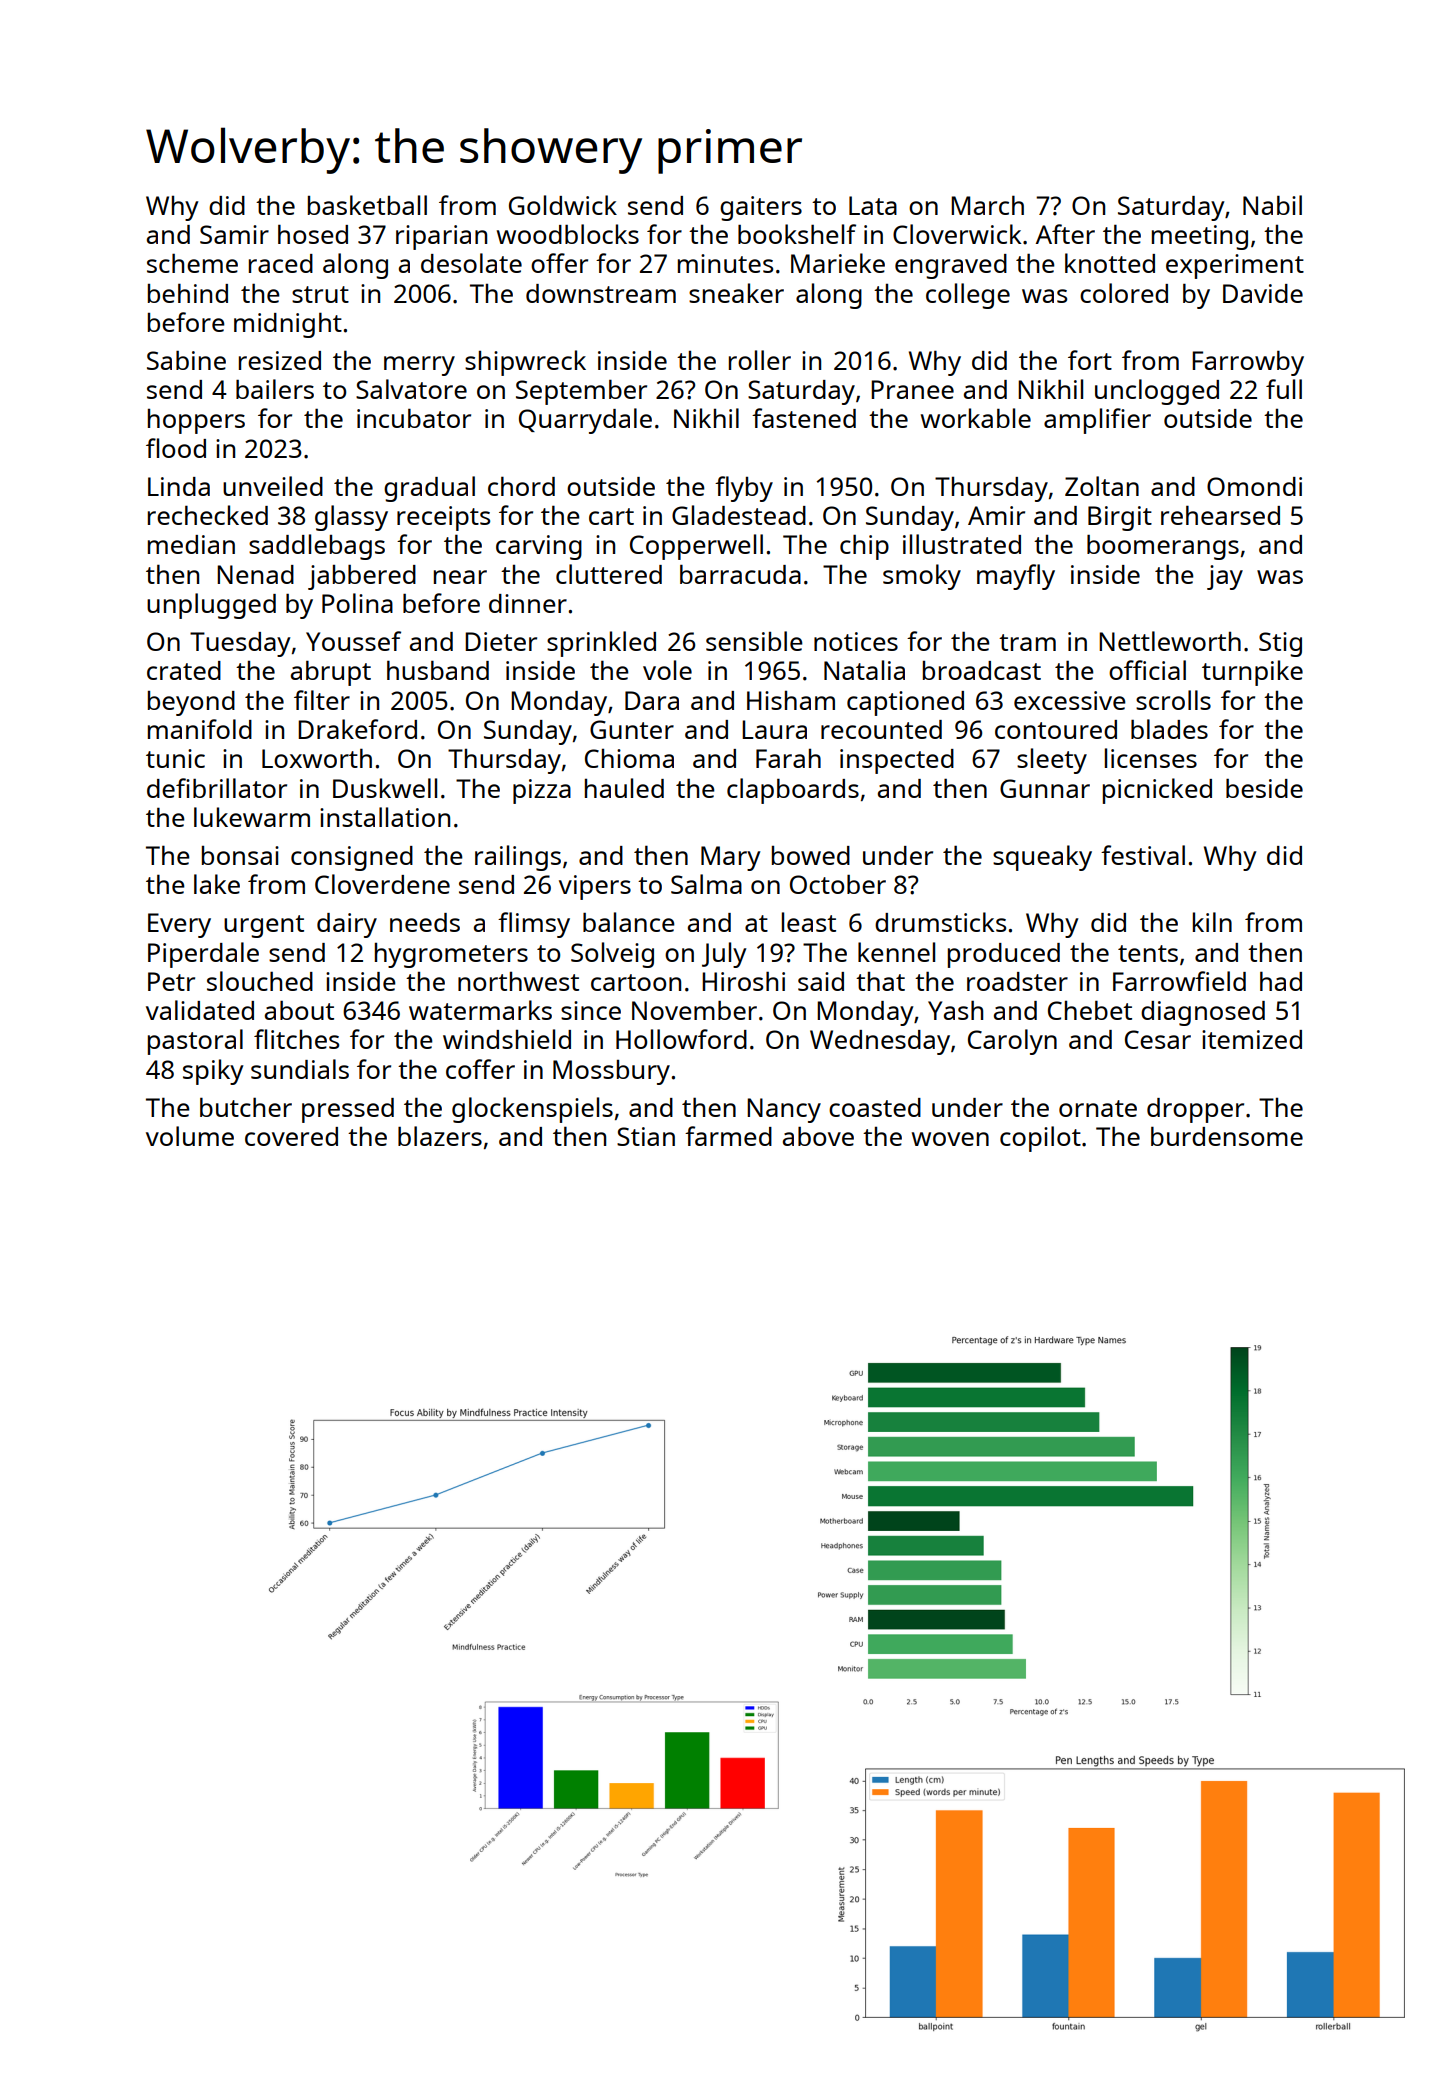 Image resolution: width=1450 pixels, height=2100 pixels. Describe the element at coordinates (175, 758) in the screenshot. I see `tunic` at that location.
